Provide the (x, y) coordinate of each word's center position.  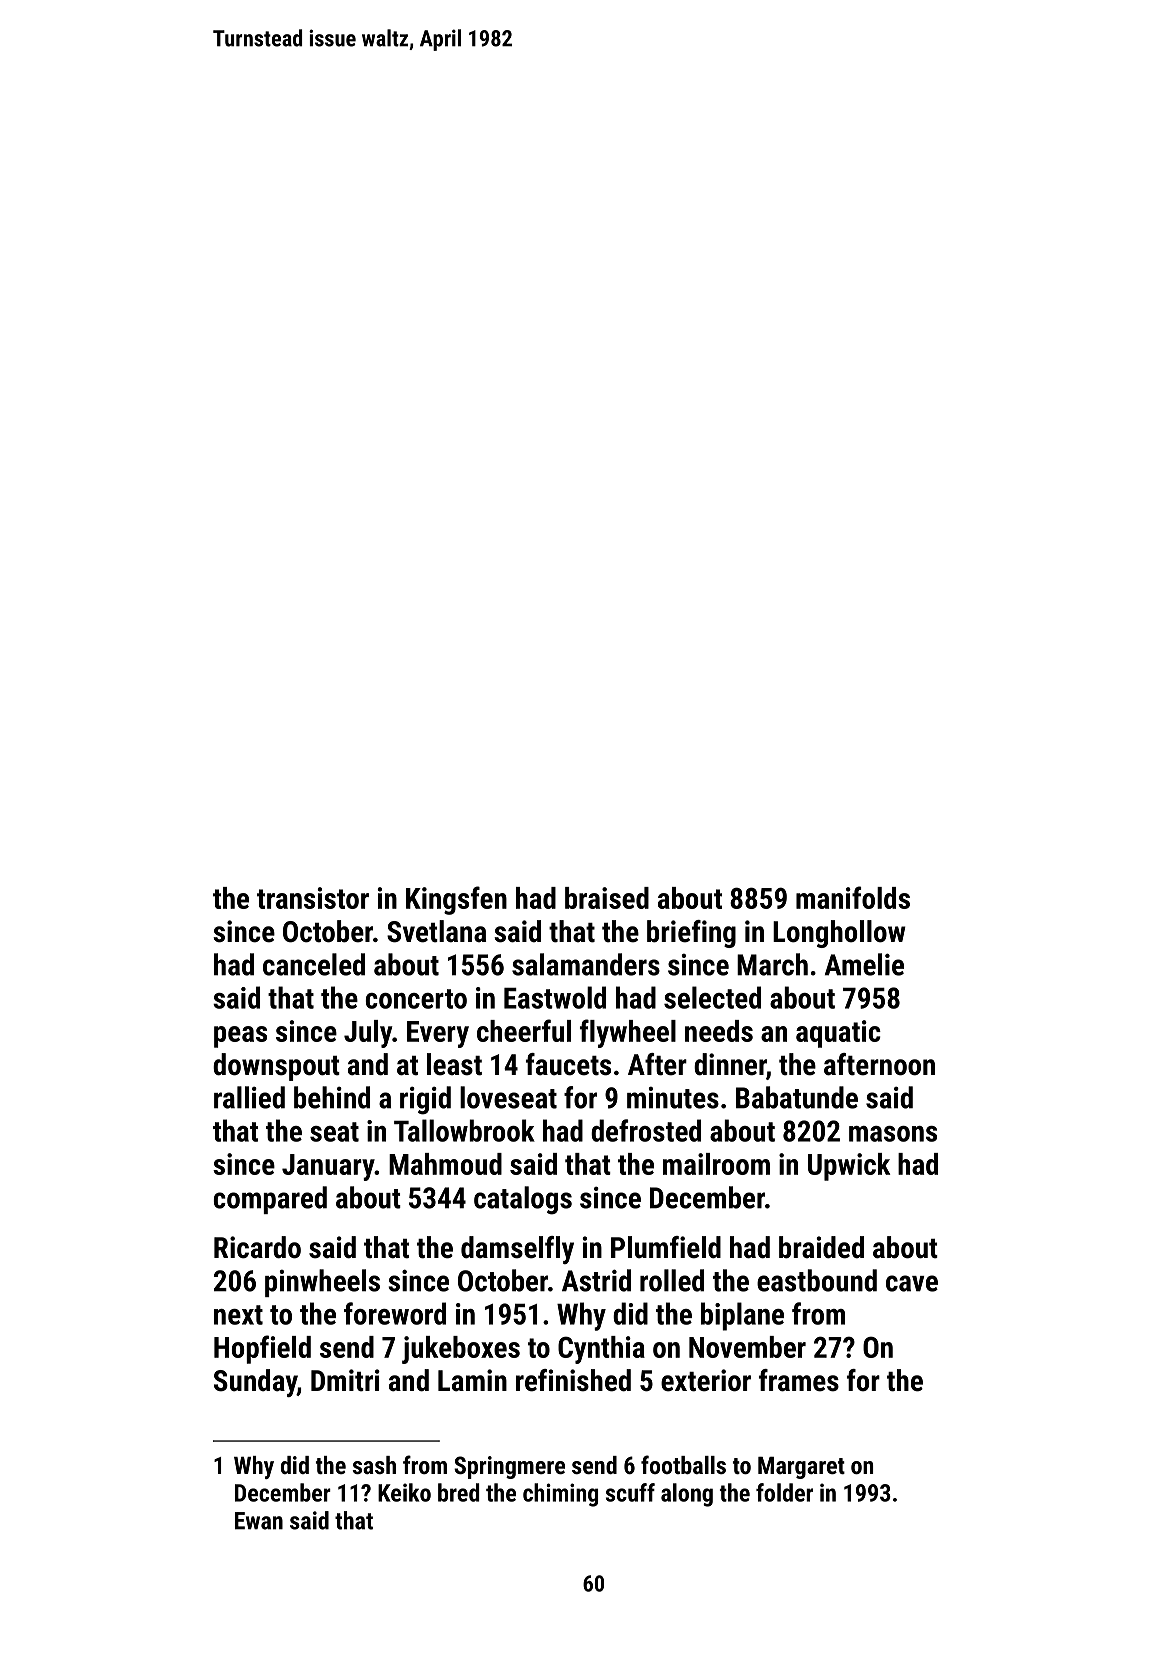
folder (784, 1492)
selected (712, 997)
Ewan (259, 1521)
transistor (313, 898)
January (328, 1167)
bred (458, 1492)
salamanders (586, 964)
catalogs (523, 1200)
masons (893, 1134)
